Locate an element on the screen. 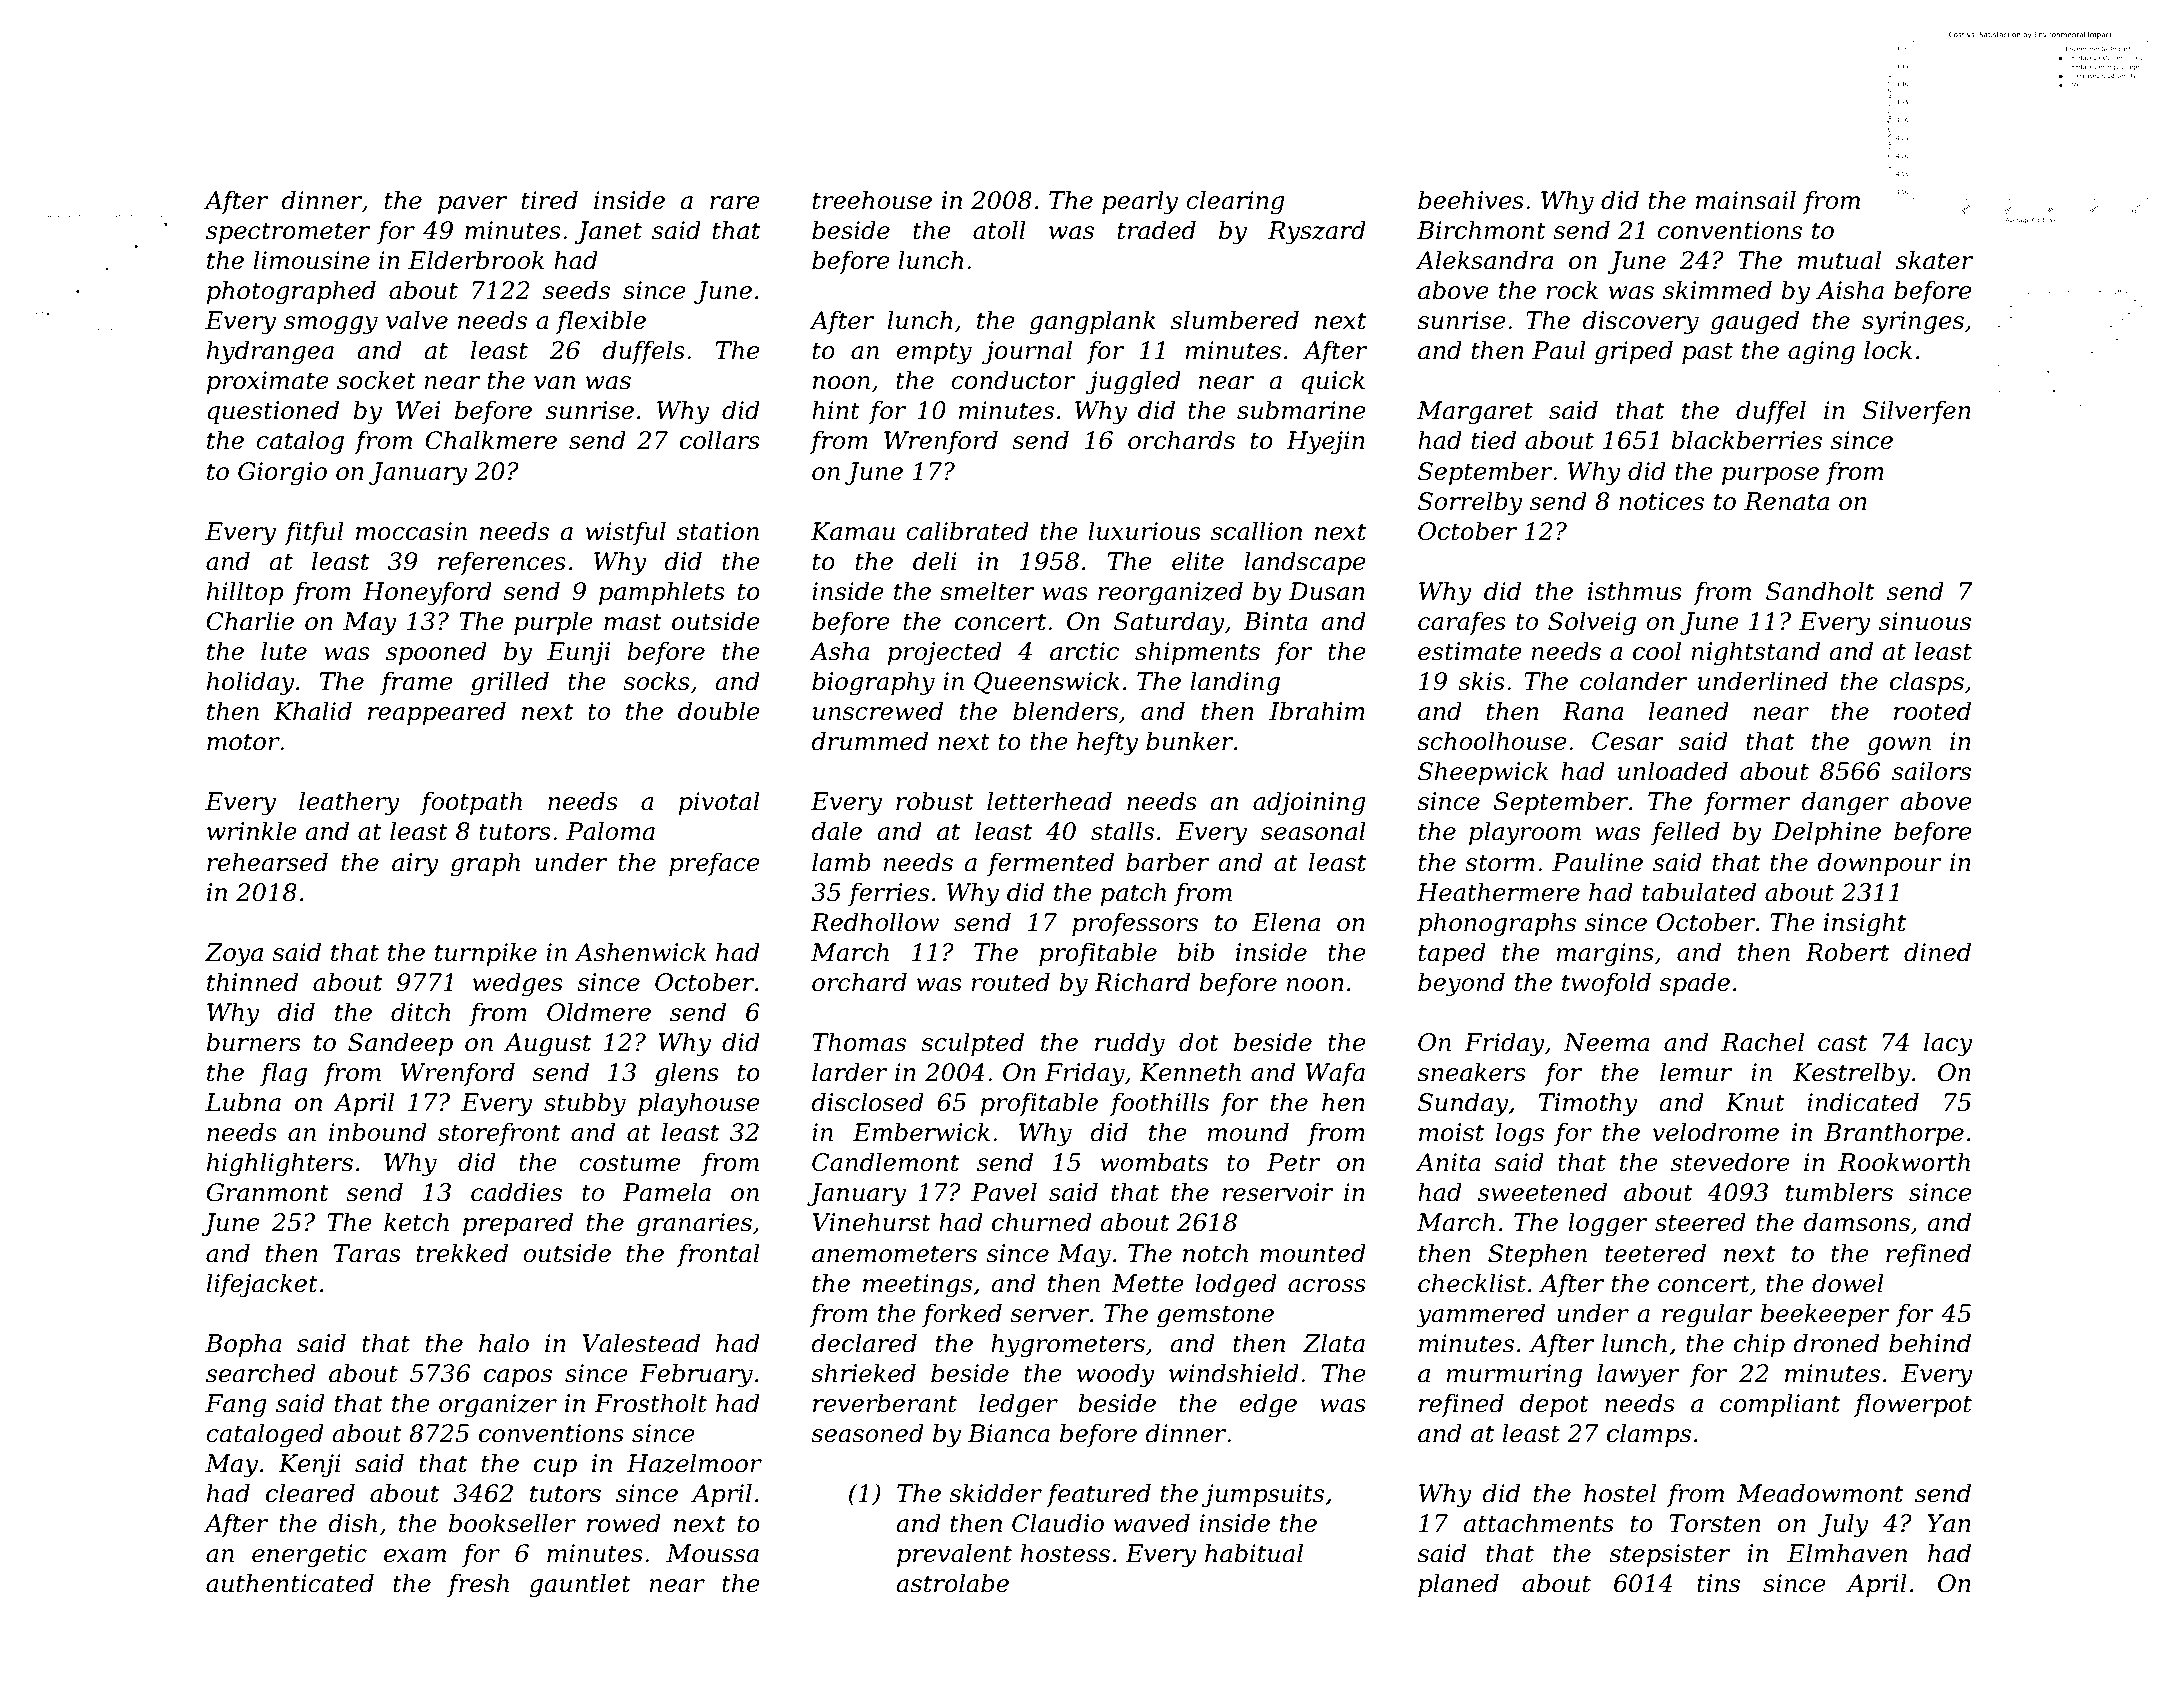  tired is located at coordinates (549, 200).
